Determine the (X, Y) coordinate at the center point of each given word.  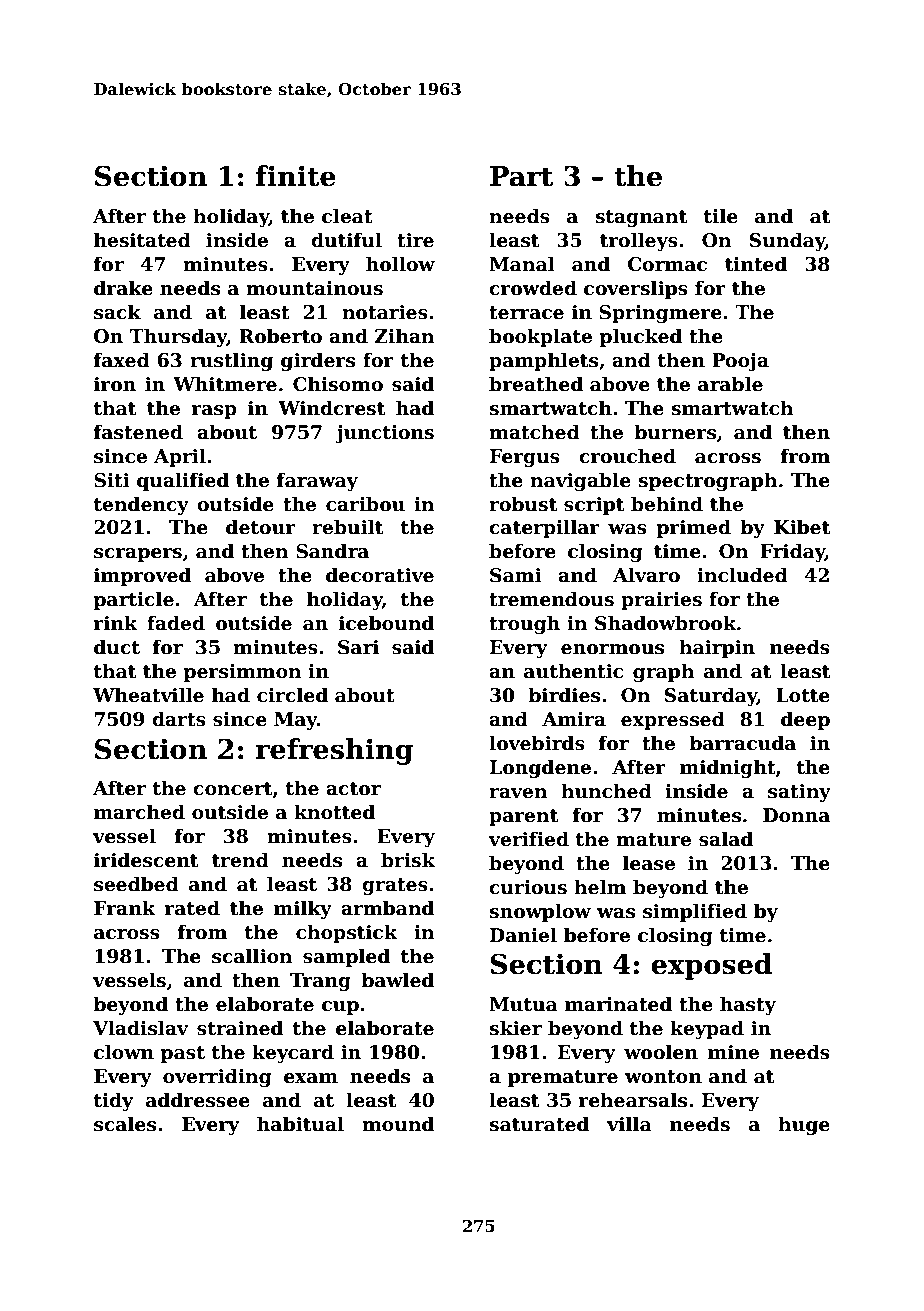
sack (117, 312)
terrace (526, 313)
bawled (397, 980)
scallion (252, 956)
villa (629, 1124)
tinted (756, 264)
